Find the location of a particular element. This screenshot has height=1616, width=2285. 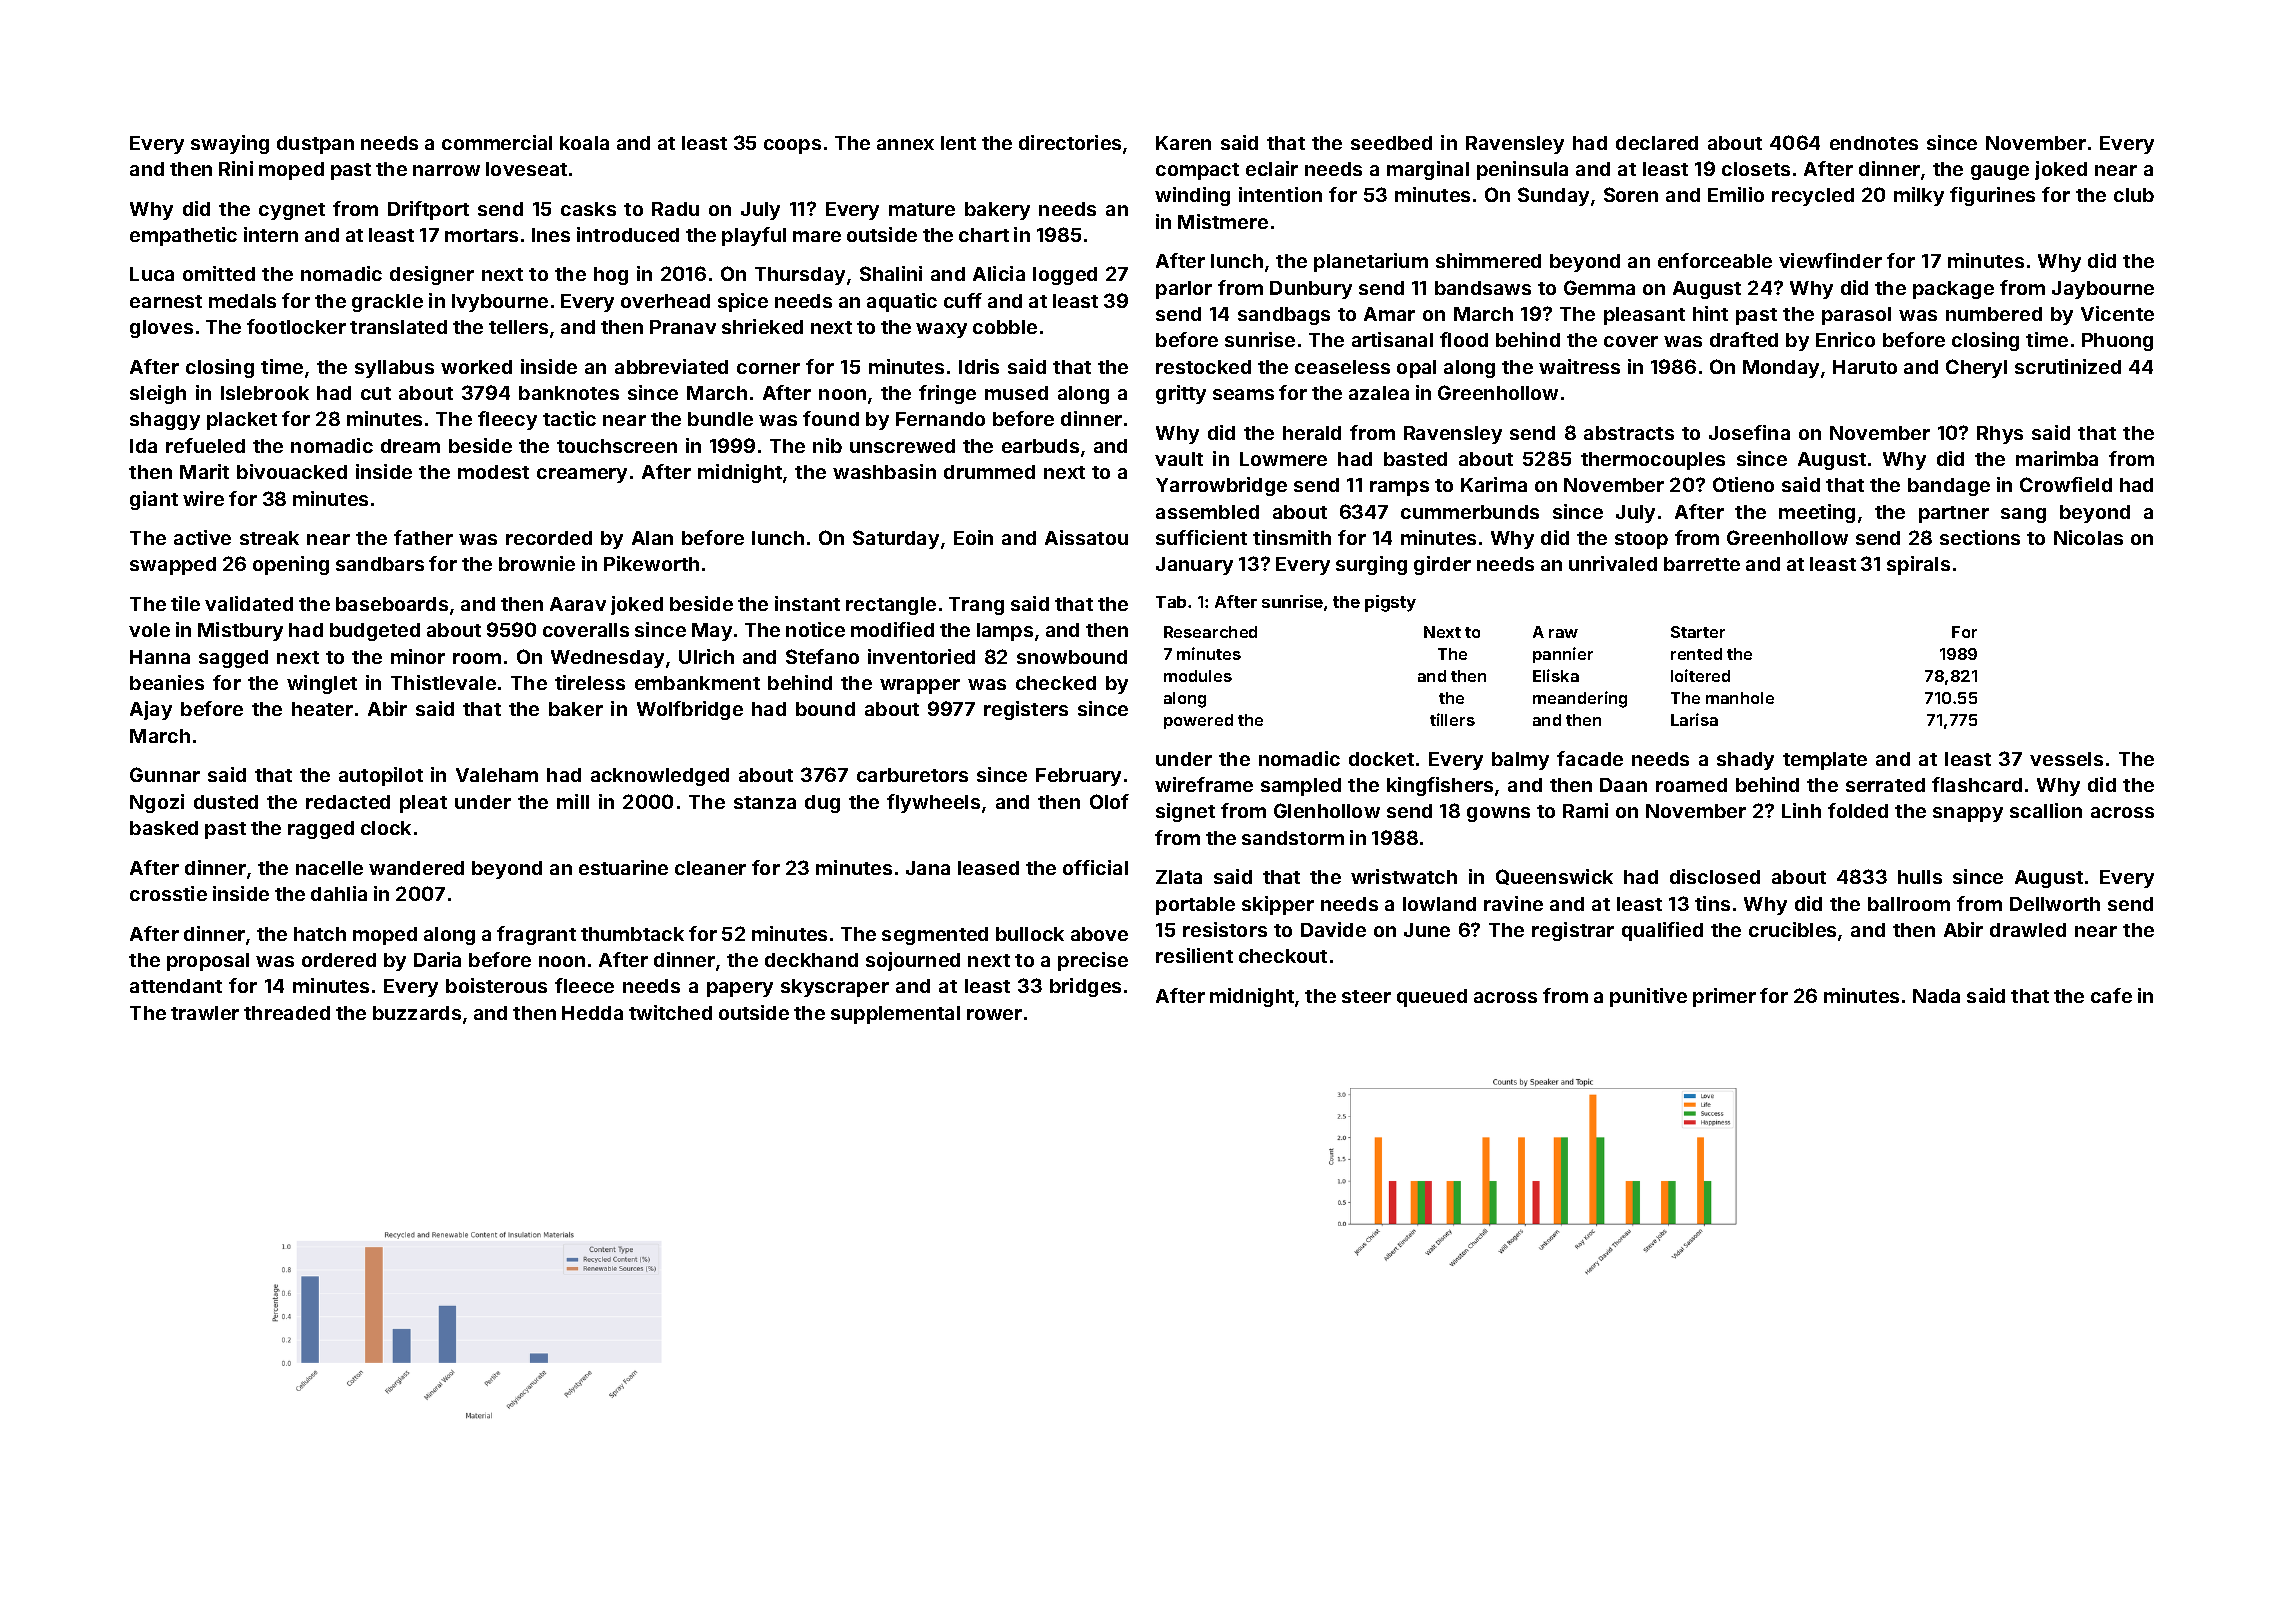

manhole is located at coordinates (1740, 698).
